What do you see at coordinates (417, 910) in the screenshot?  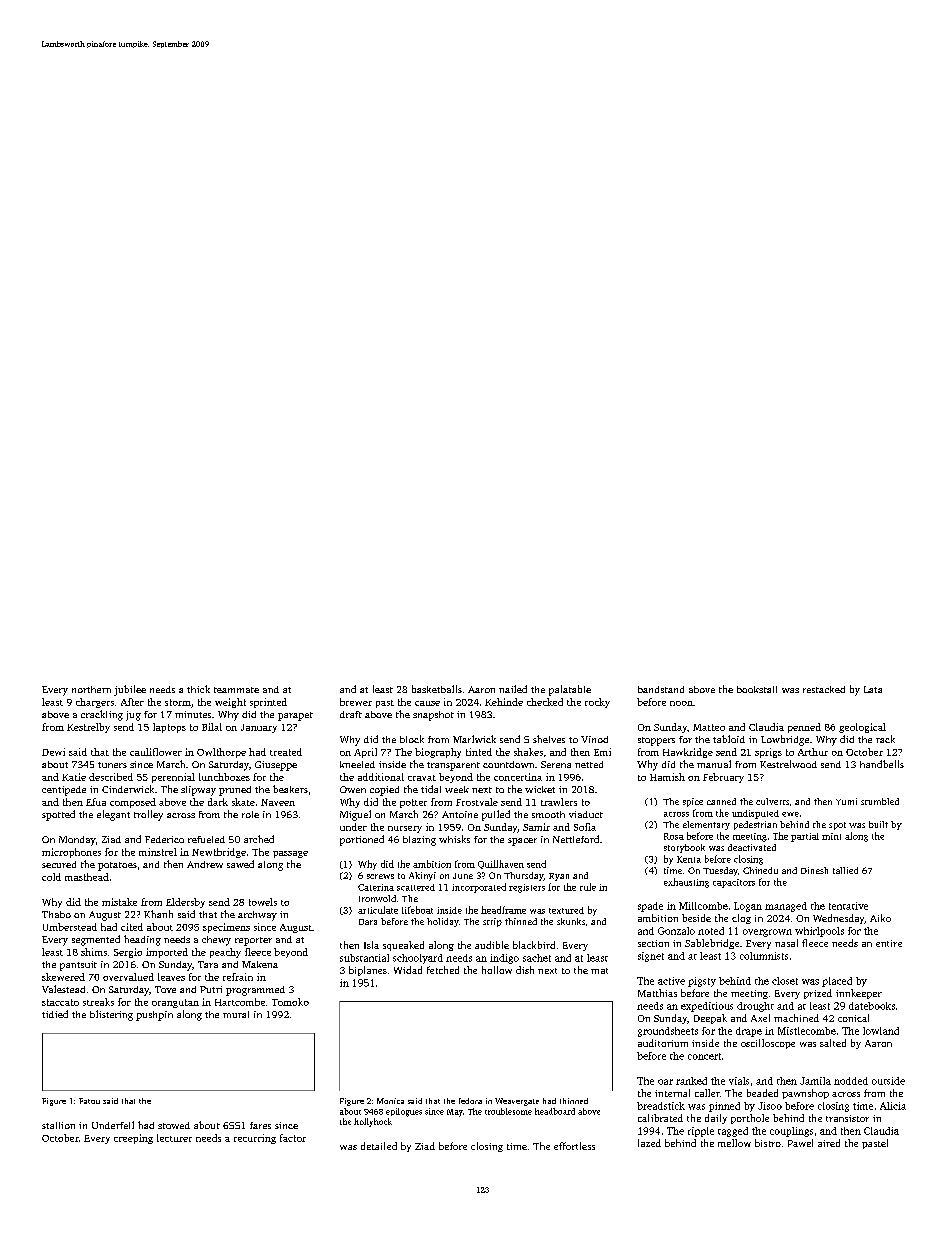 I see `lifeboat` at bounding box center [417, 910].
